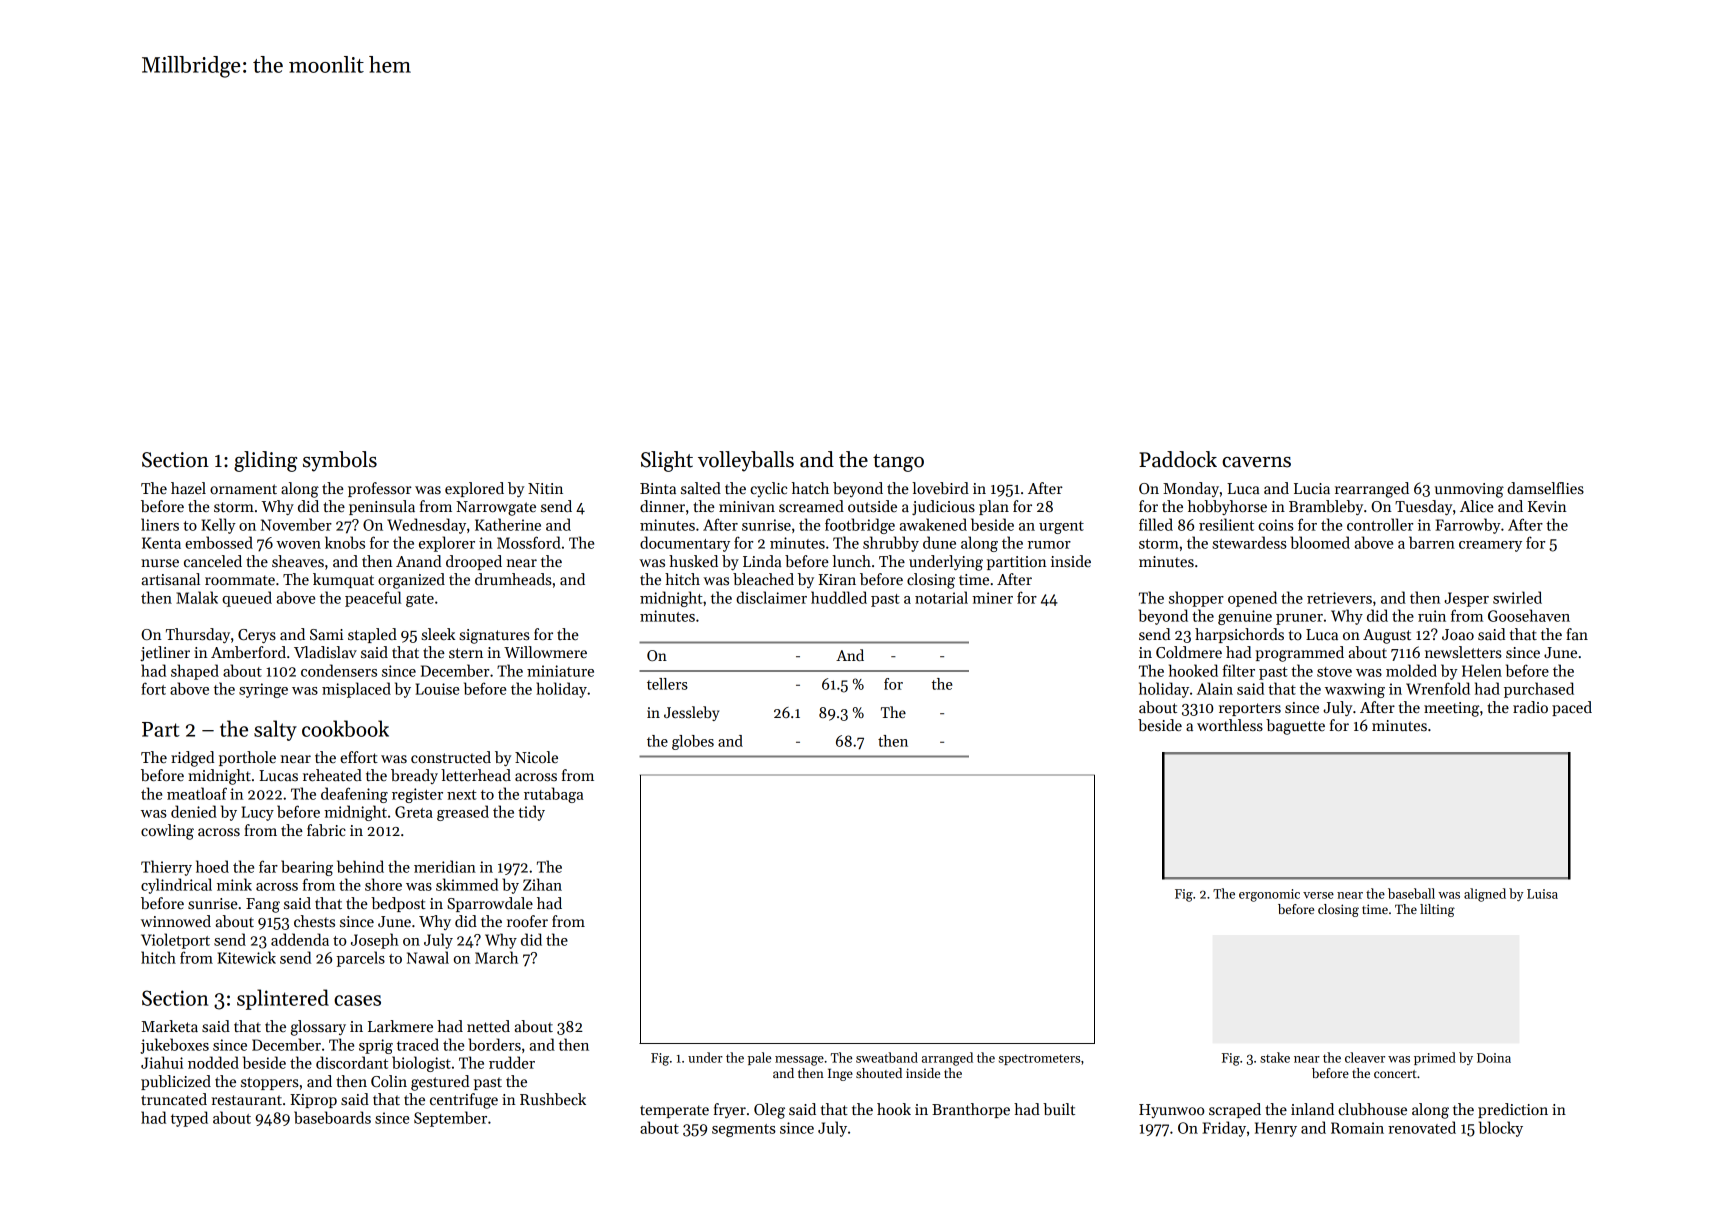 This image has height=1227, width=1735. Describe the element at coordinates (1545, 488) in the image. I see `damselflies` at that location.
